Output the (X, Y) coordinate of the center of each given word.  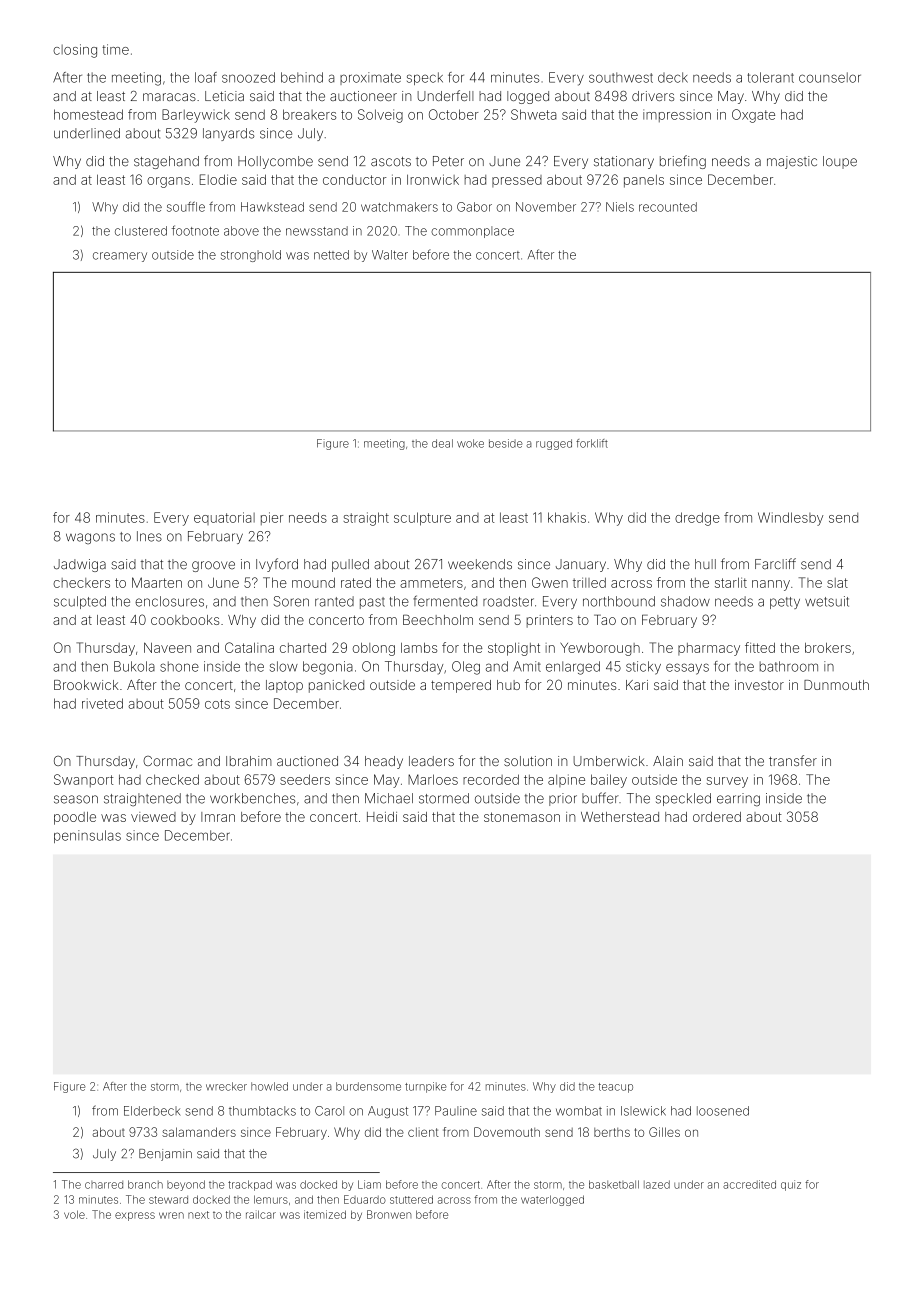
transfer (793, 760)
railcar (261, 1214)
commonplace (472, 232)
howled (269, 1086)
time (115, 49)
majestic (792, 162)
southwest (621, 77)
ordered (717, 817)
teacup (615, 1088)
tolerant (770, 77)
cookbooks (185, 620)
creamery (120, 257)
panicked (336, 686)
